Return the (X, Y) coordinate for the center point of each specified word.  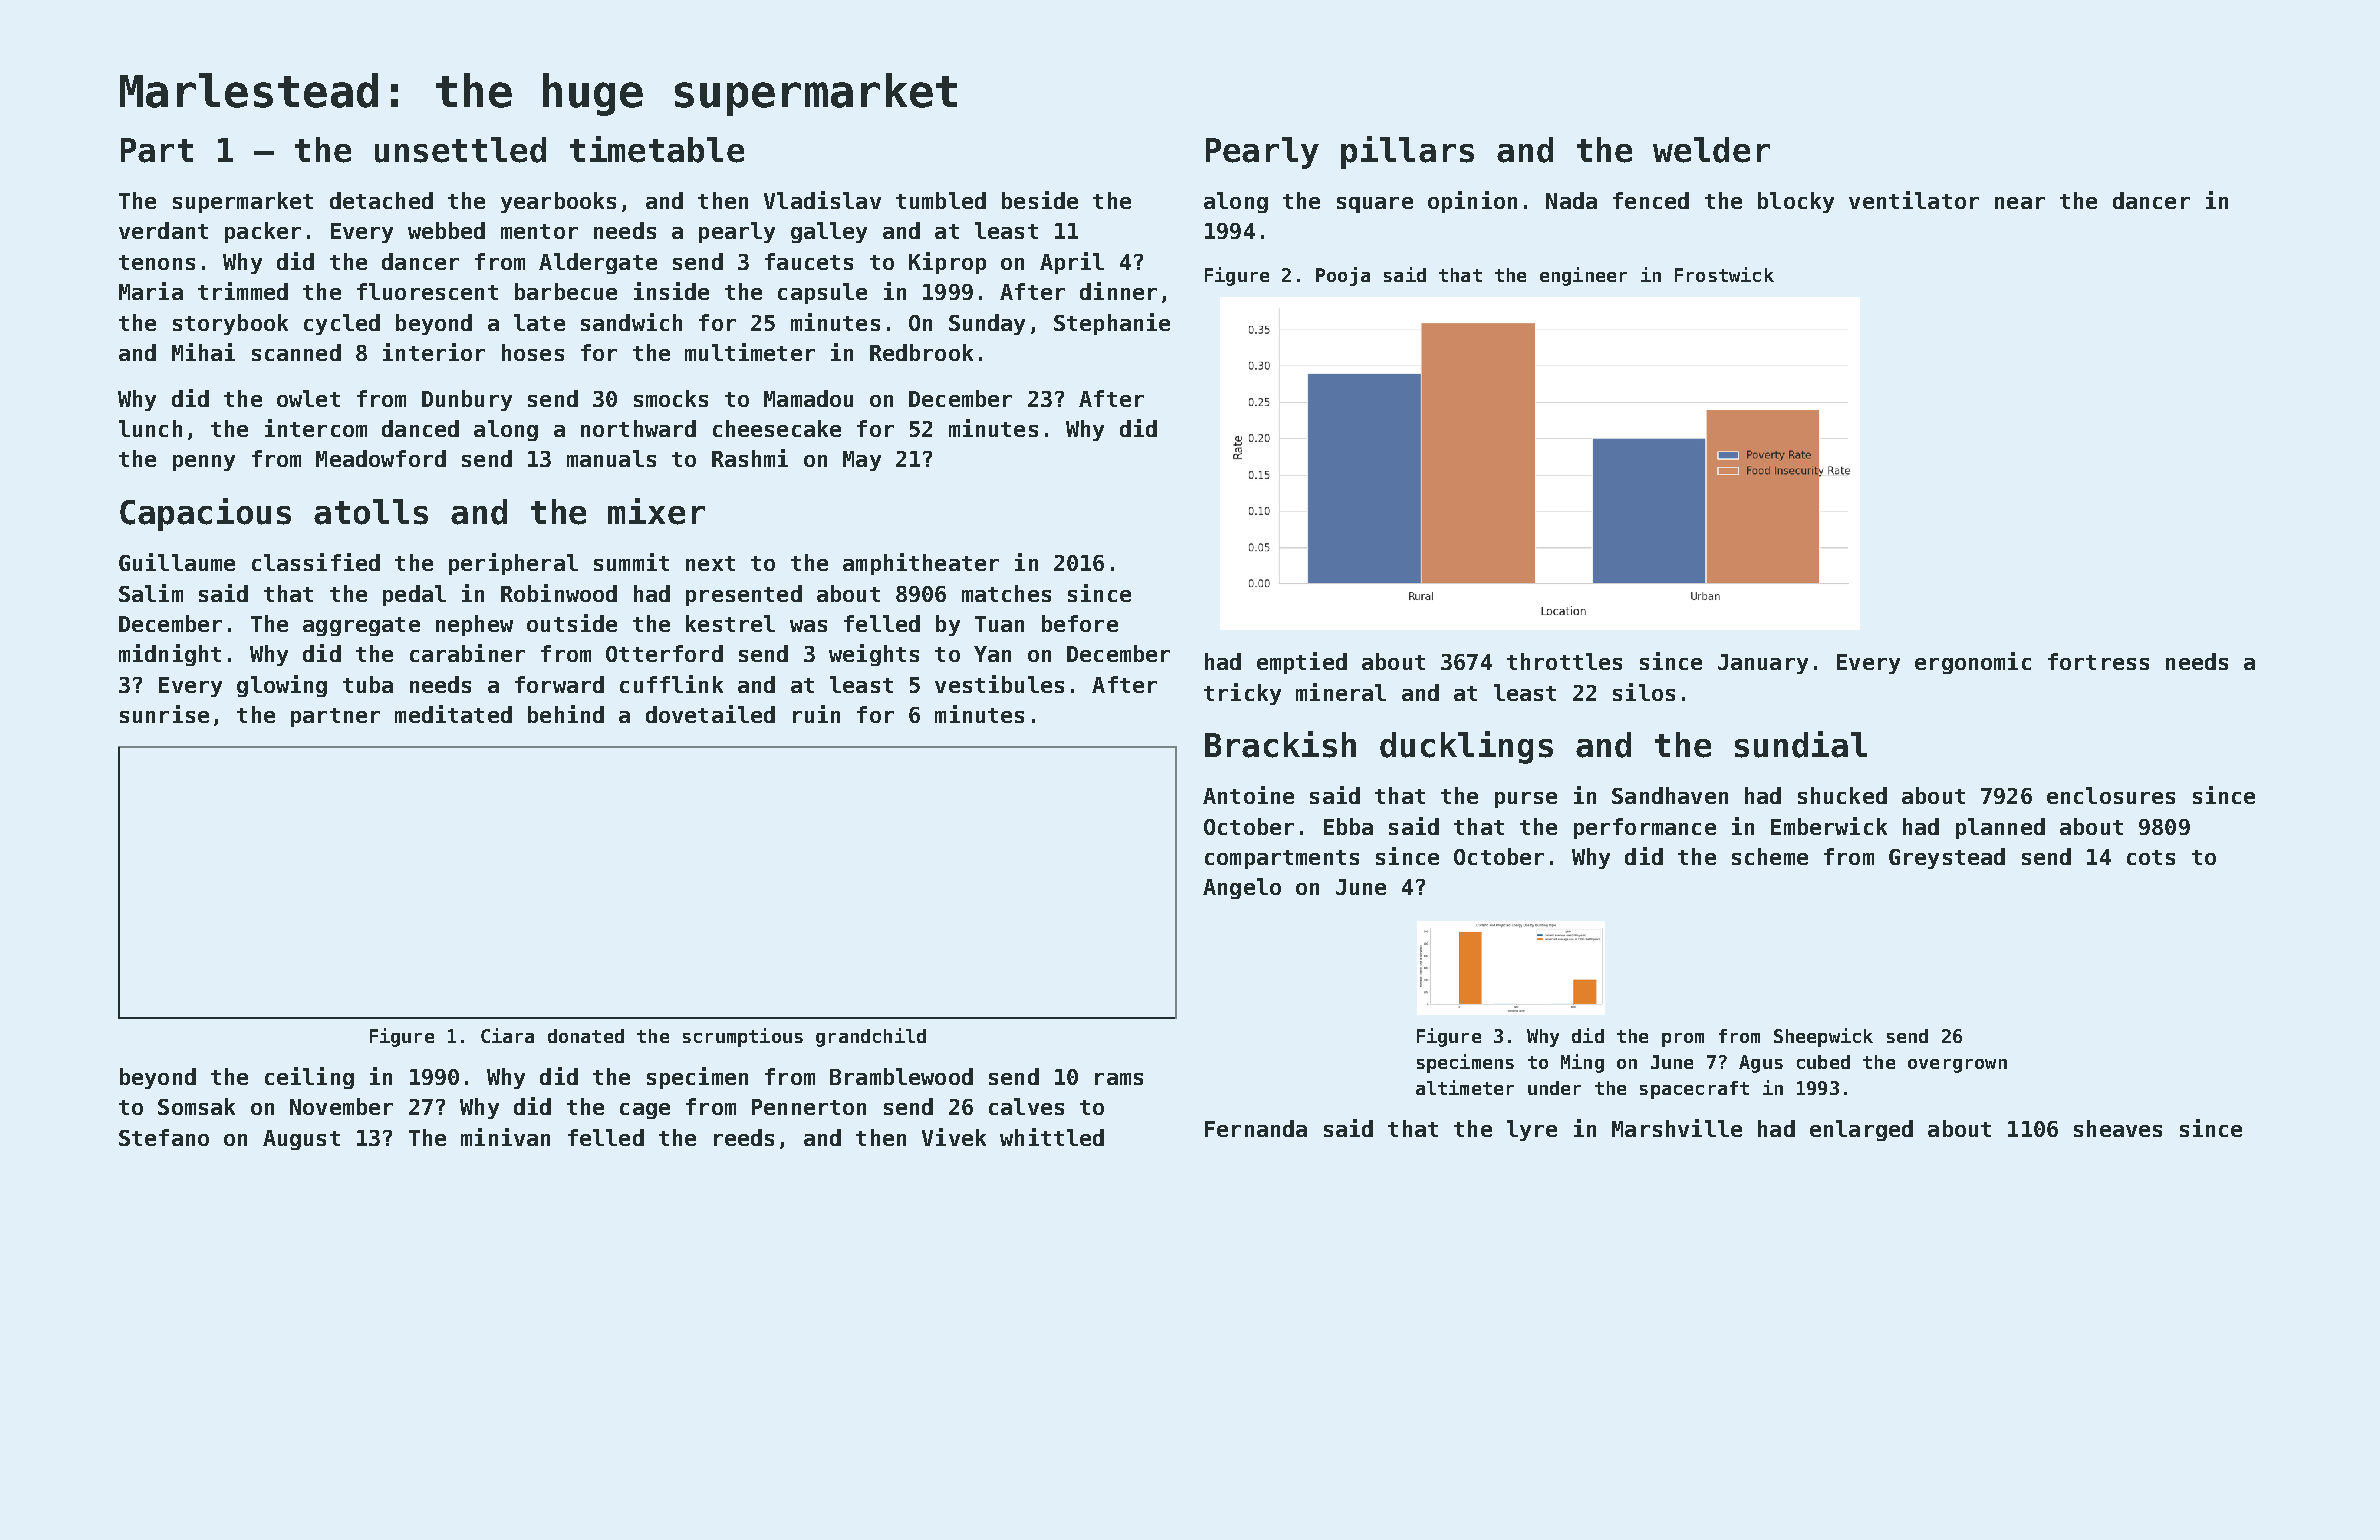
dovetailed (710, 714)
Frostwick (1724, 274)
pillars (1407, 152)
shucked (1842, 795)
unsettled (460, 150)
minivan (505, 1137)
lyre (1532, 1130)
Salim (151, 593)
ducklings (1466, 747)
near (2020, 203)
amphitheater (921, 564)
